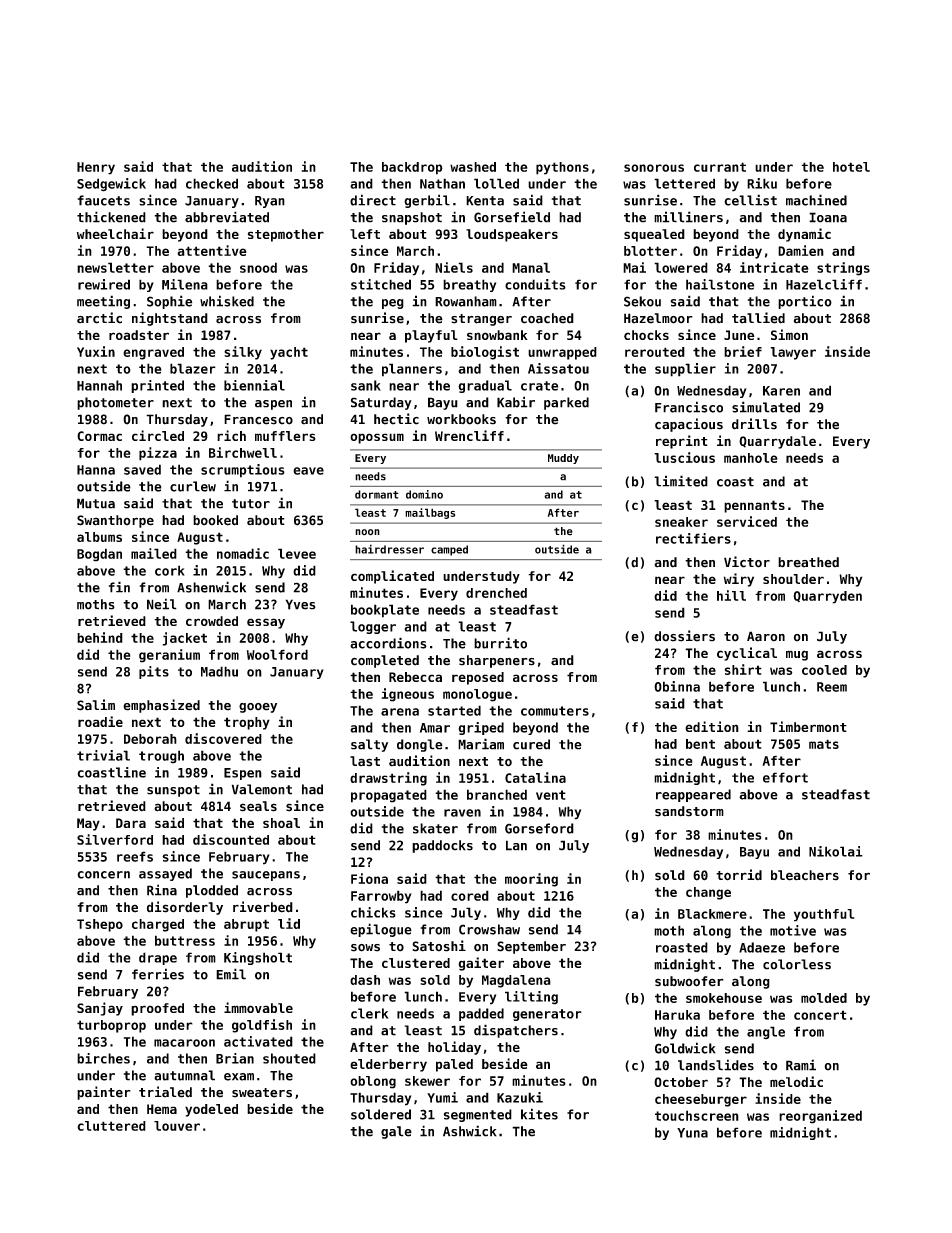  I want to click on macaroon, so click(184, 1043).
